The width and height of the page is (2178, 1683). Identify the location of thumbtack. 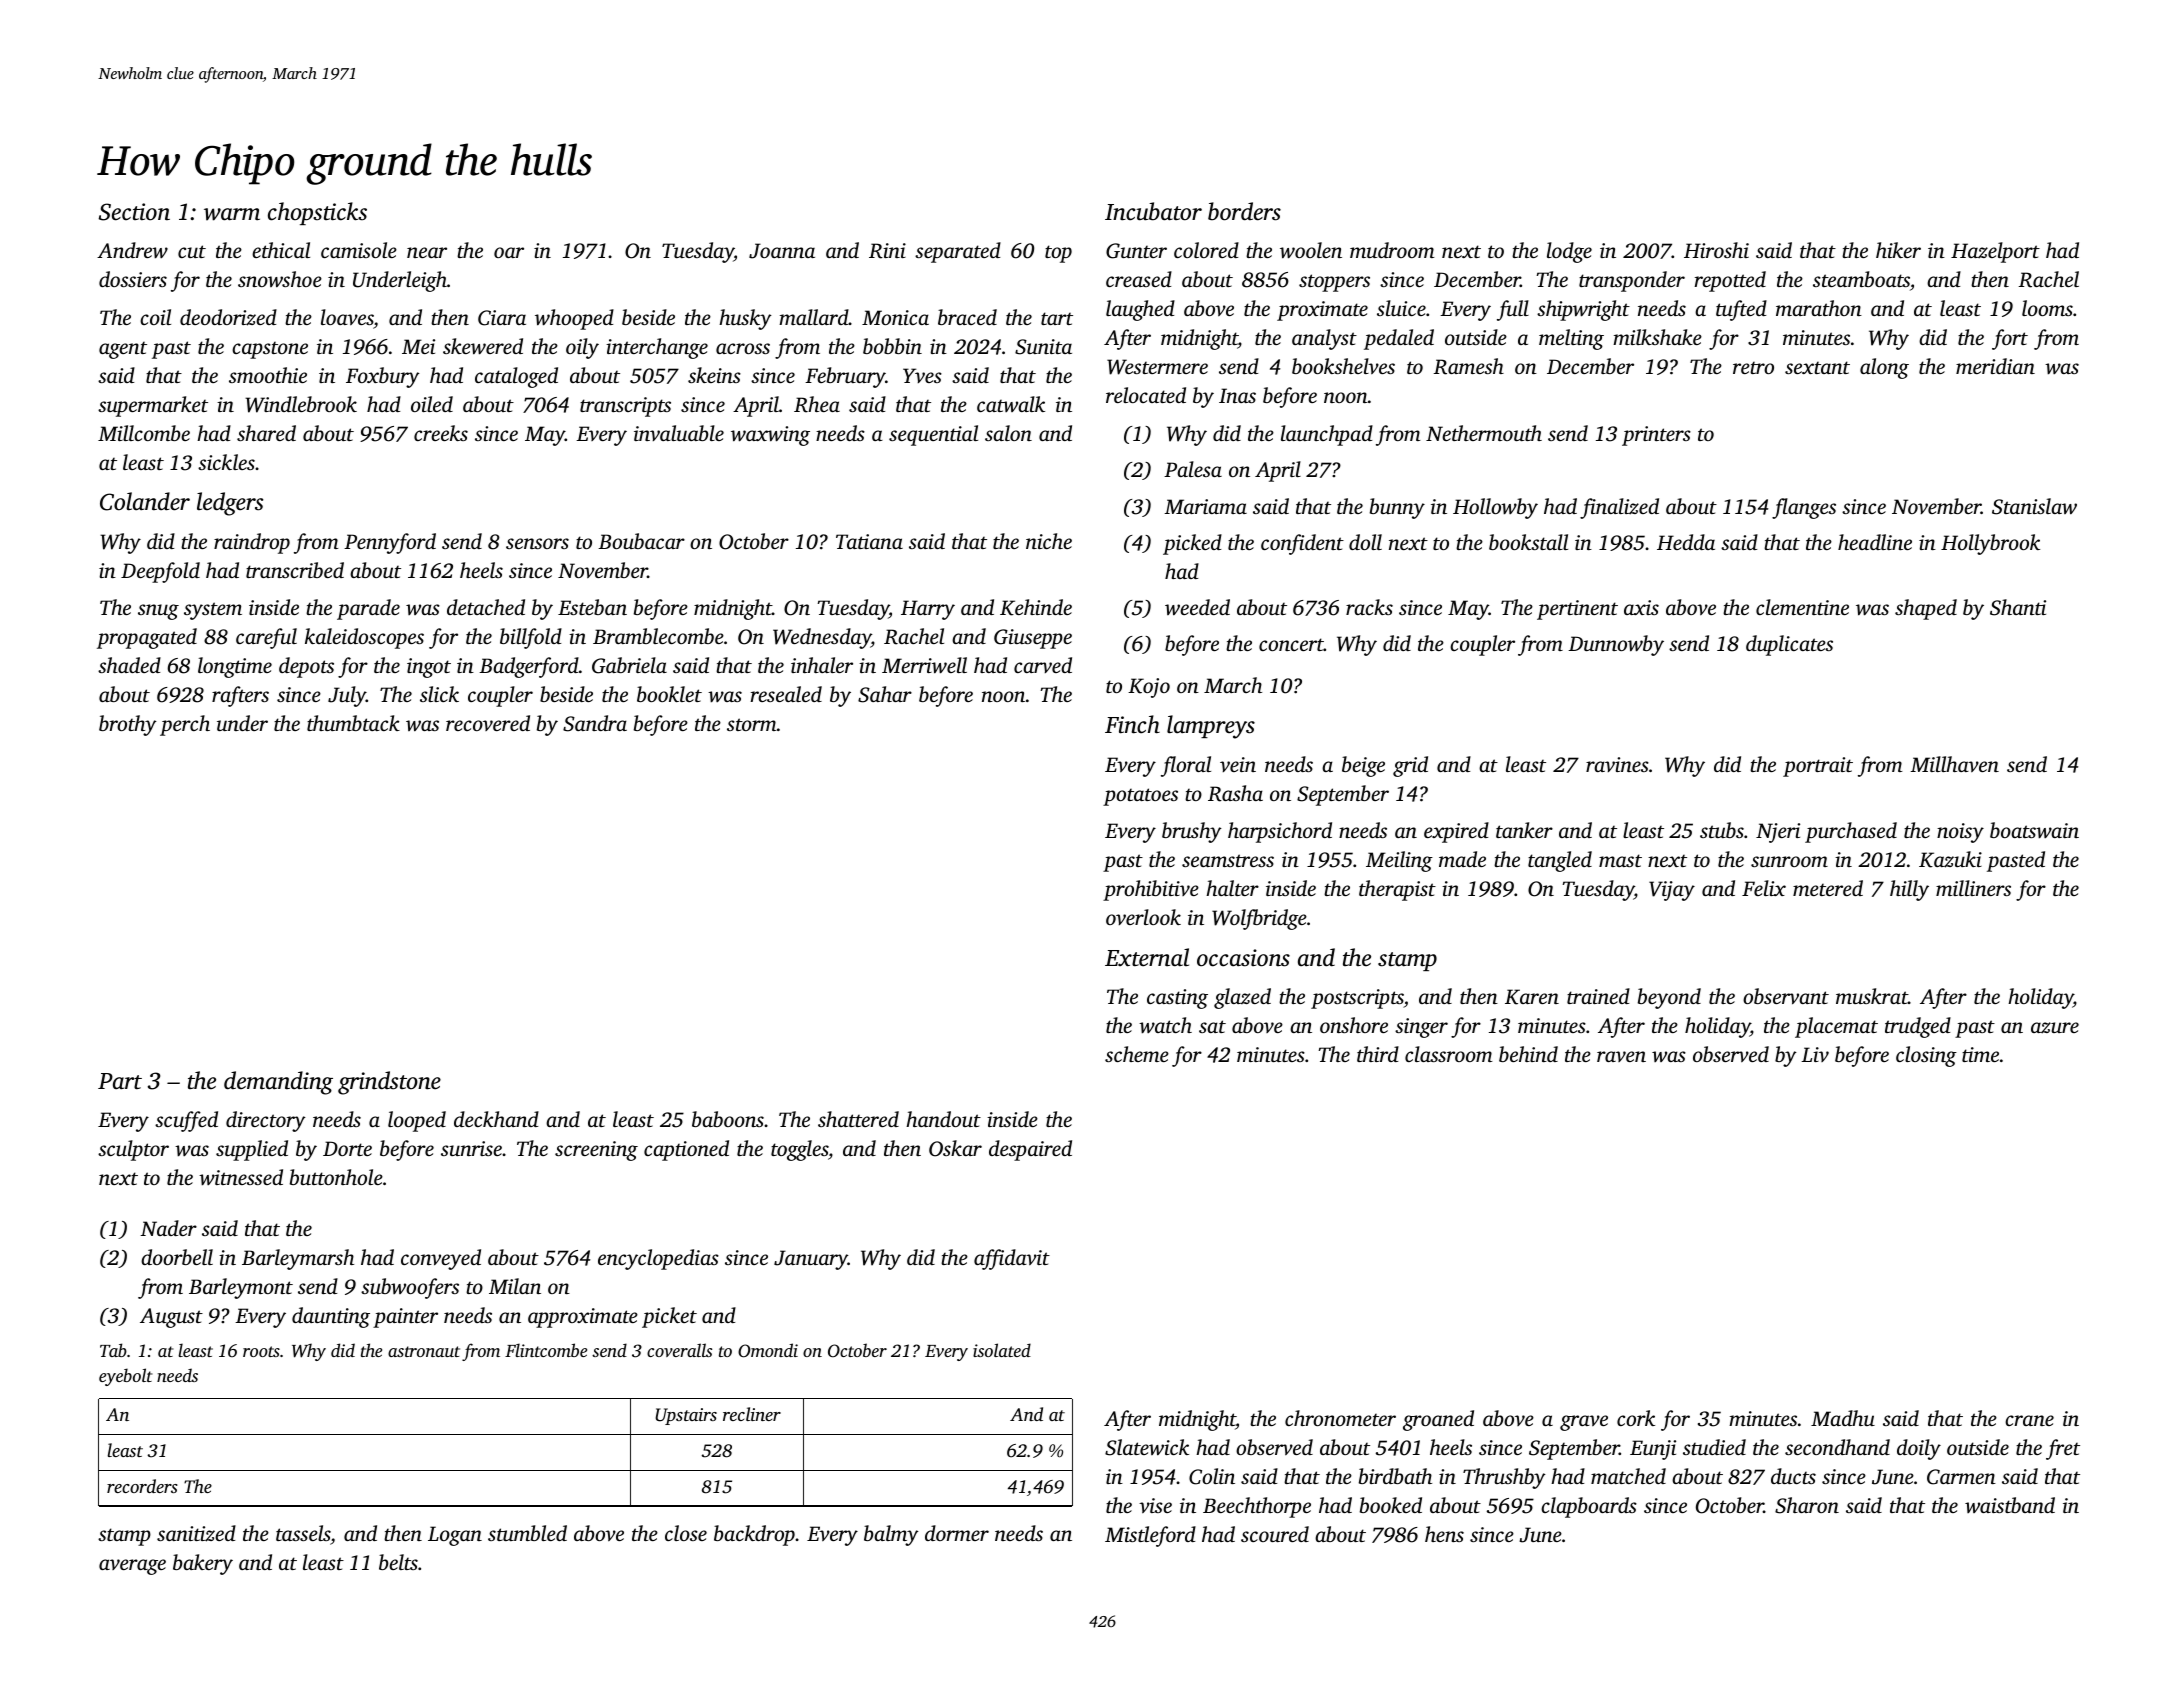
(353, 723).
